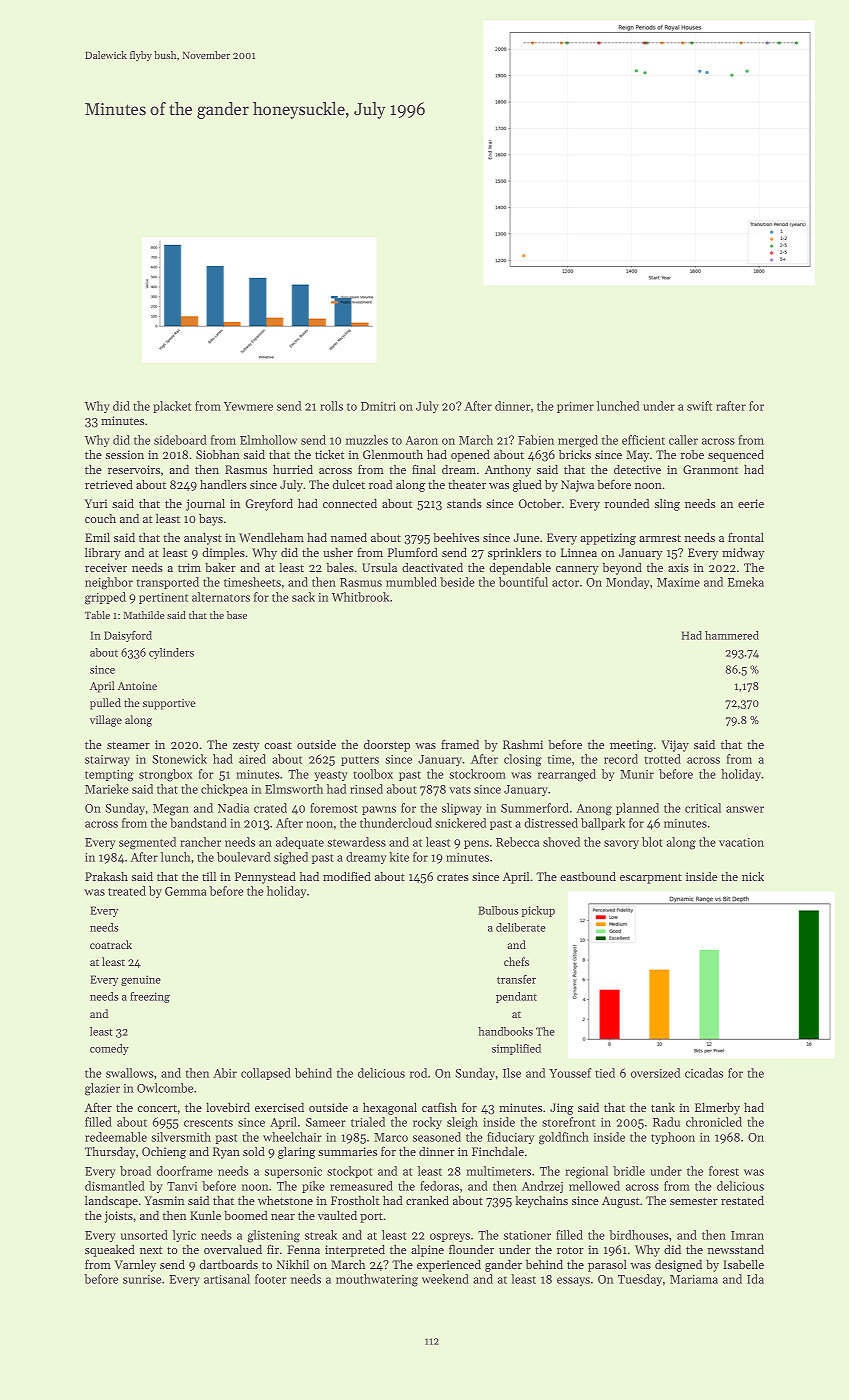  What do you see at coordinates (110, 1251) in the screenshot?
I see `squeaked` at bounding box center [110, 1251].
